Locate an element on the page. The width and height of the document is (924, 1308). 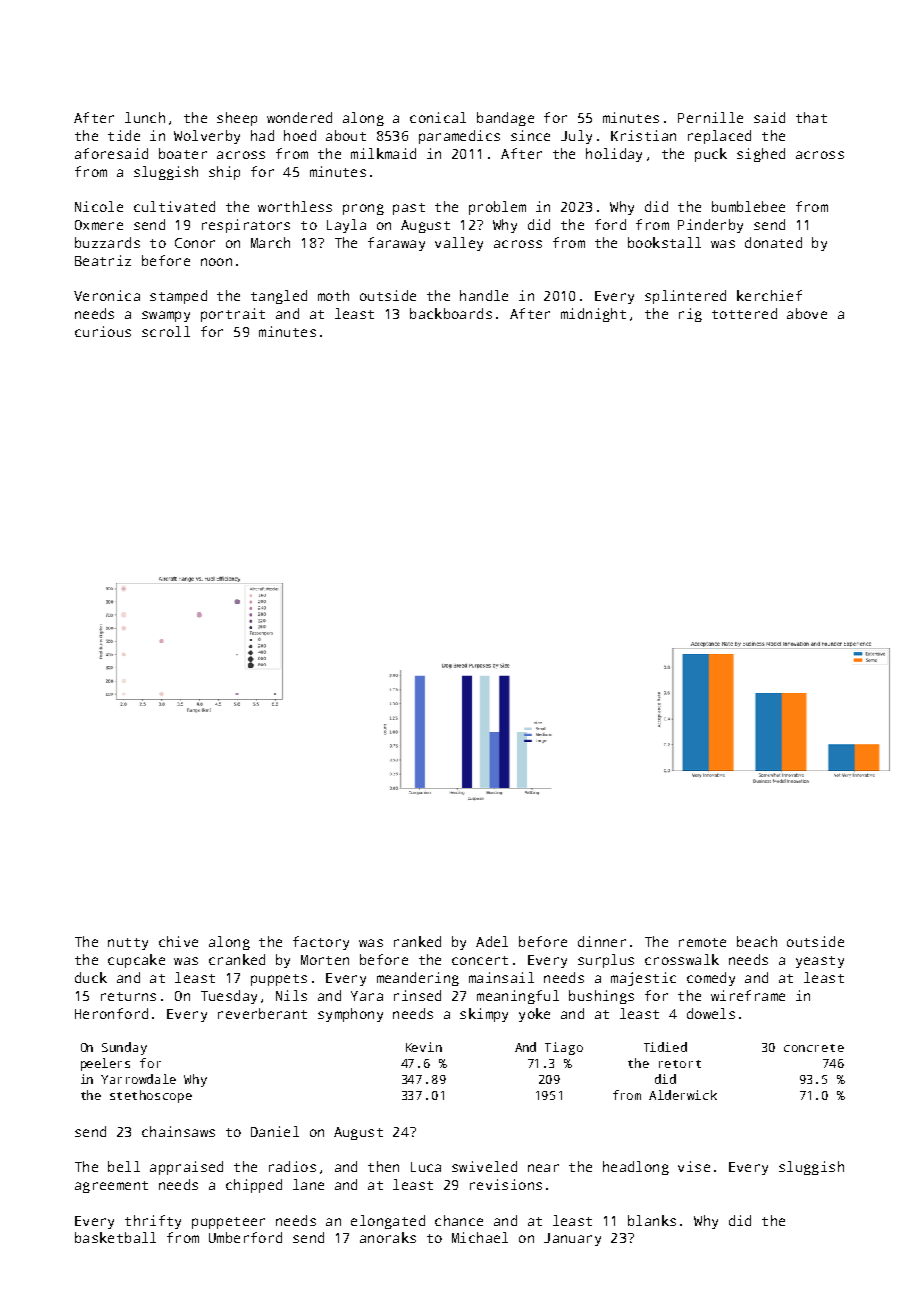
Michael is located at coordinates (480, 1237).
